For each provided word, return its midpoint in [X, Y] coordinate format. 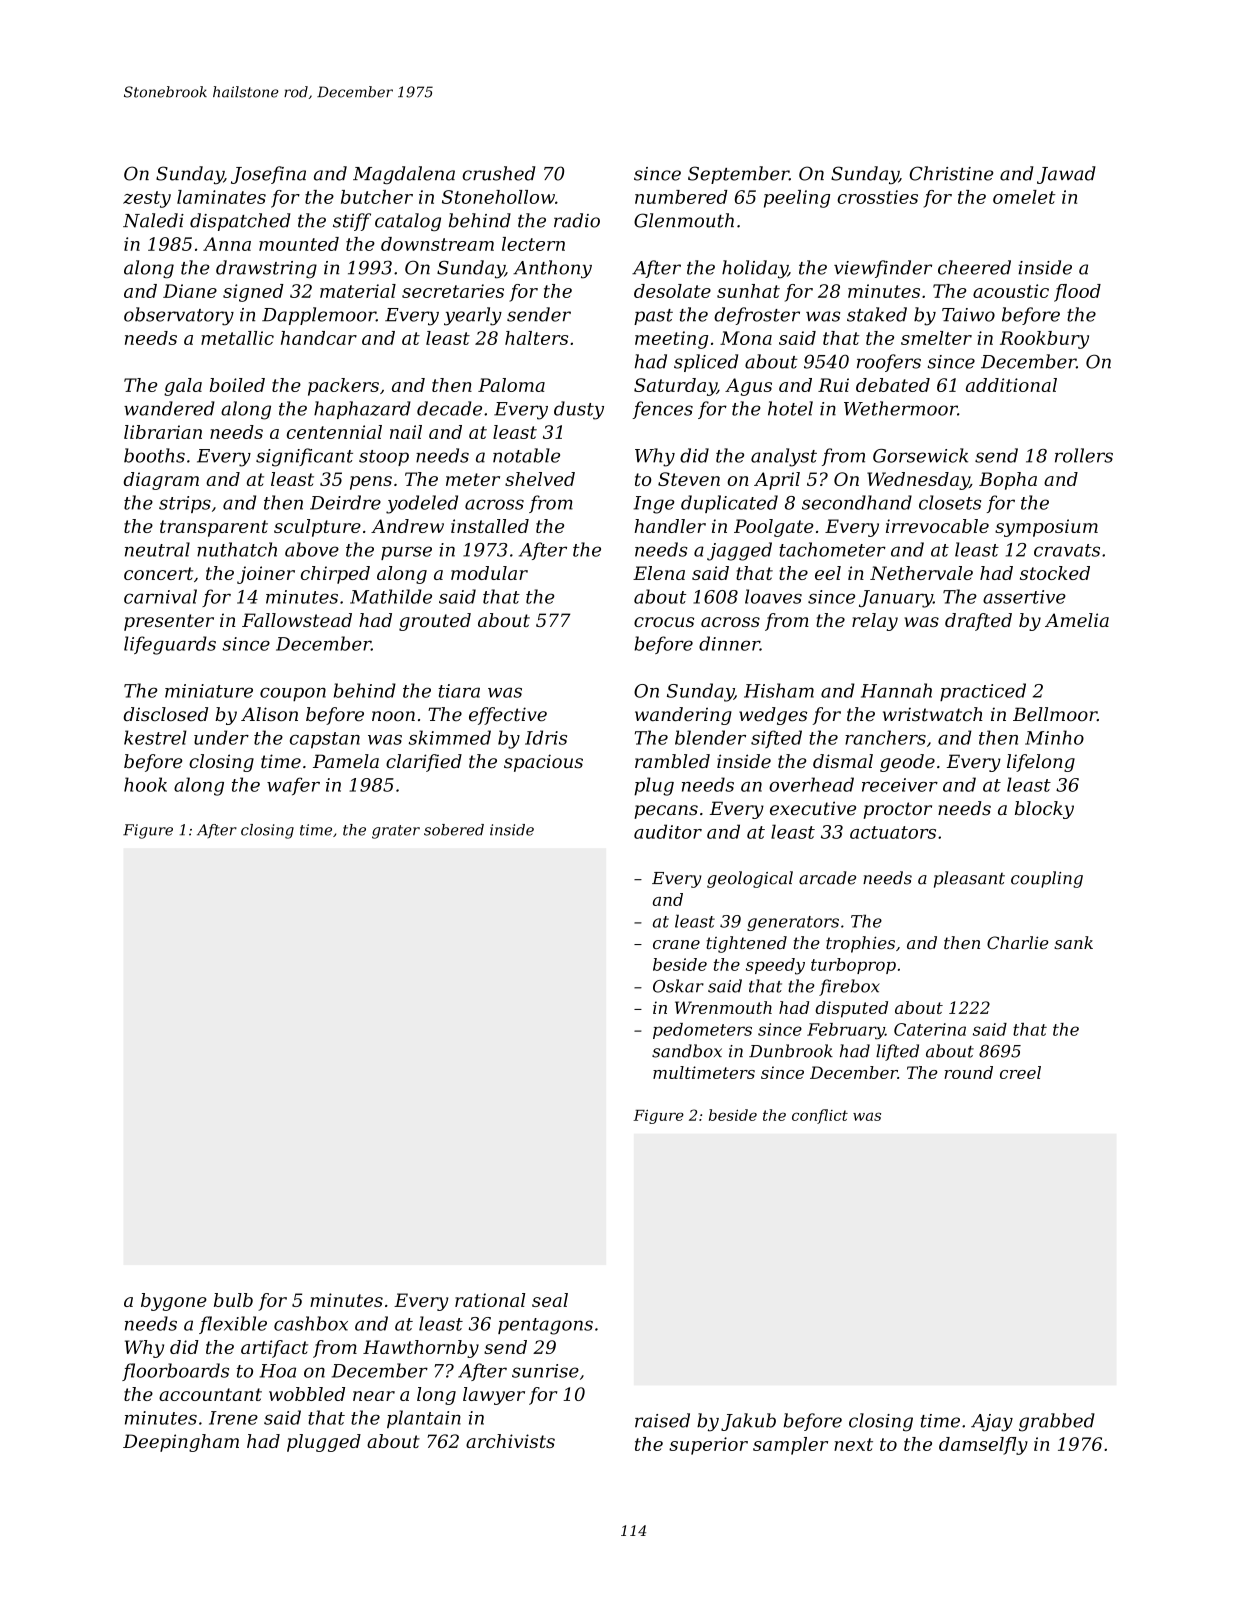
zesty [147, 199]
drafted [978, 622]
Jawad [1066, 175]
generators [793, 923]
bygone [174, 1302]
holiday [755, 269]
